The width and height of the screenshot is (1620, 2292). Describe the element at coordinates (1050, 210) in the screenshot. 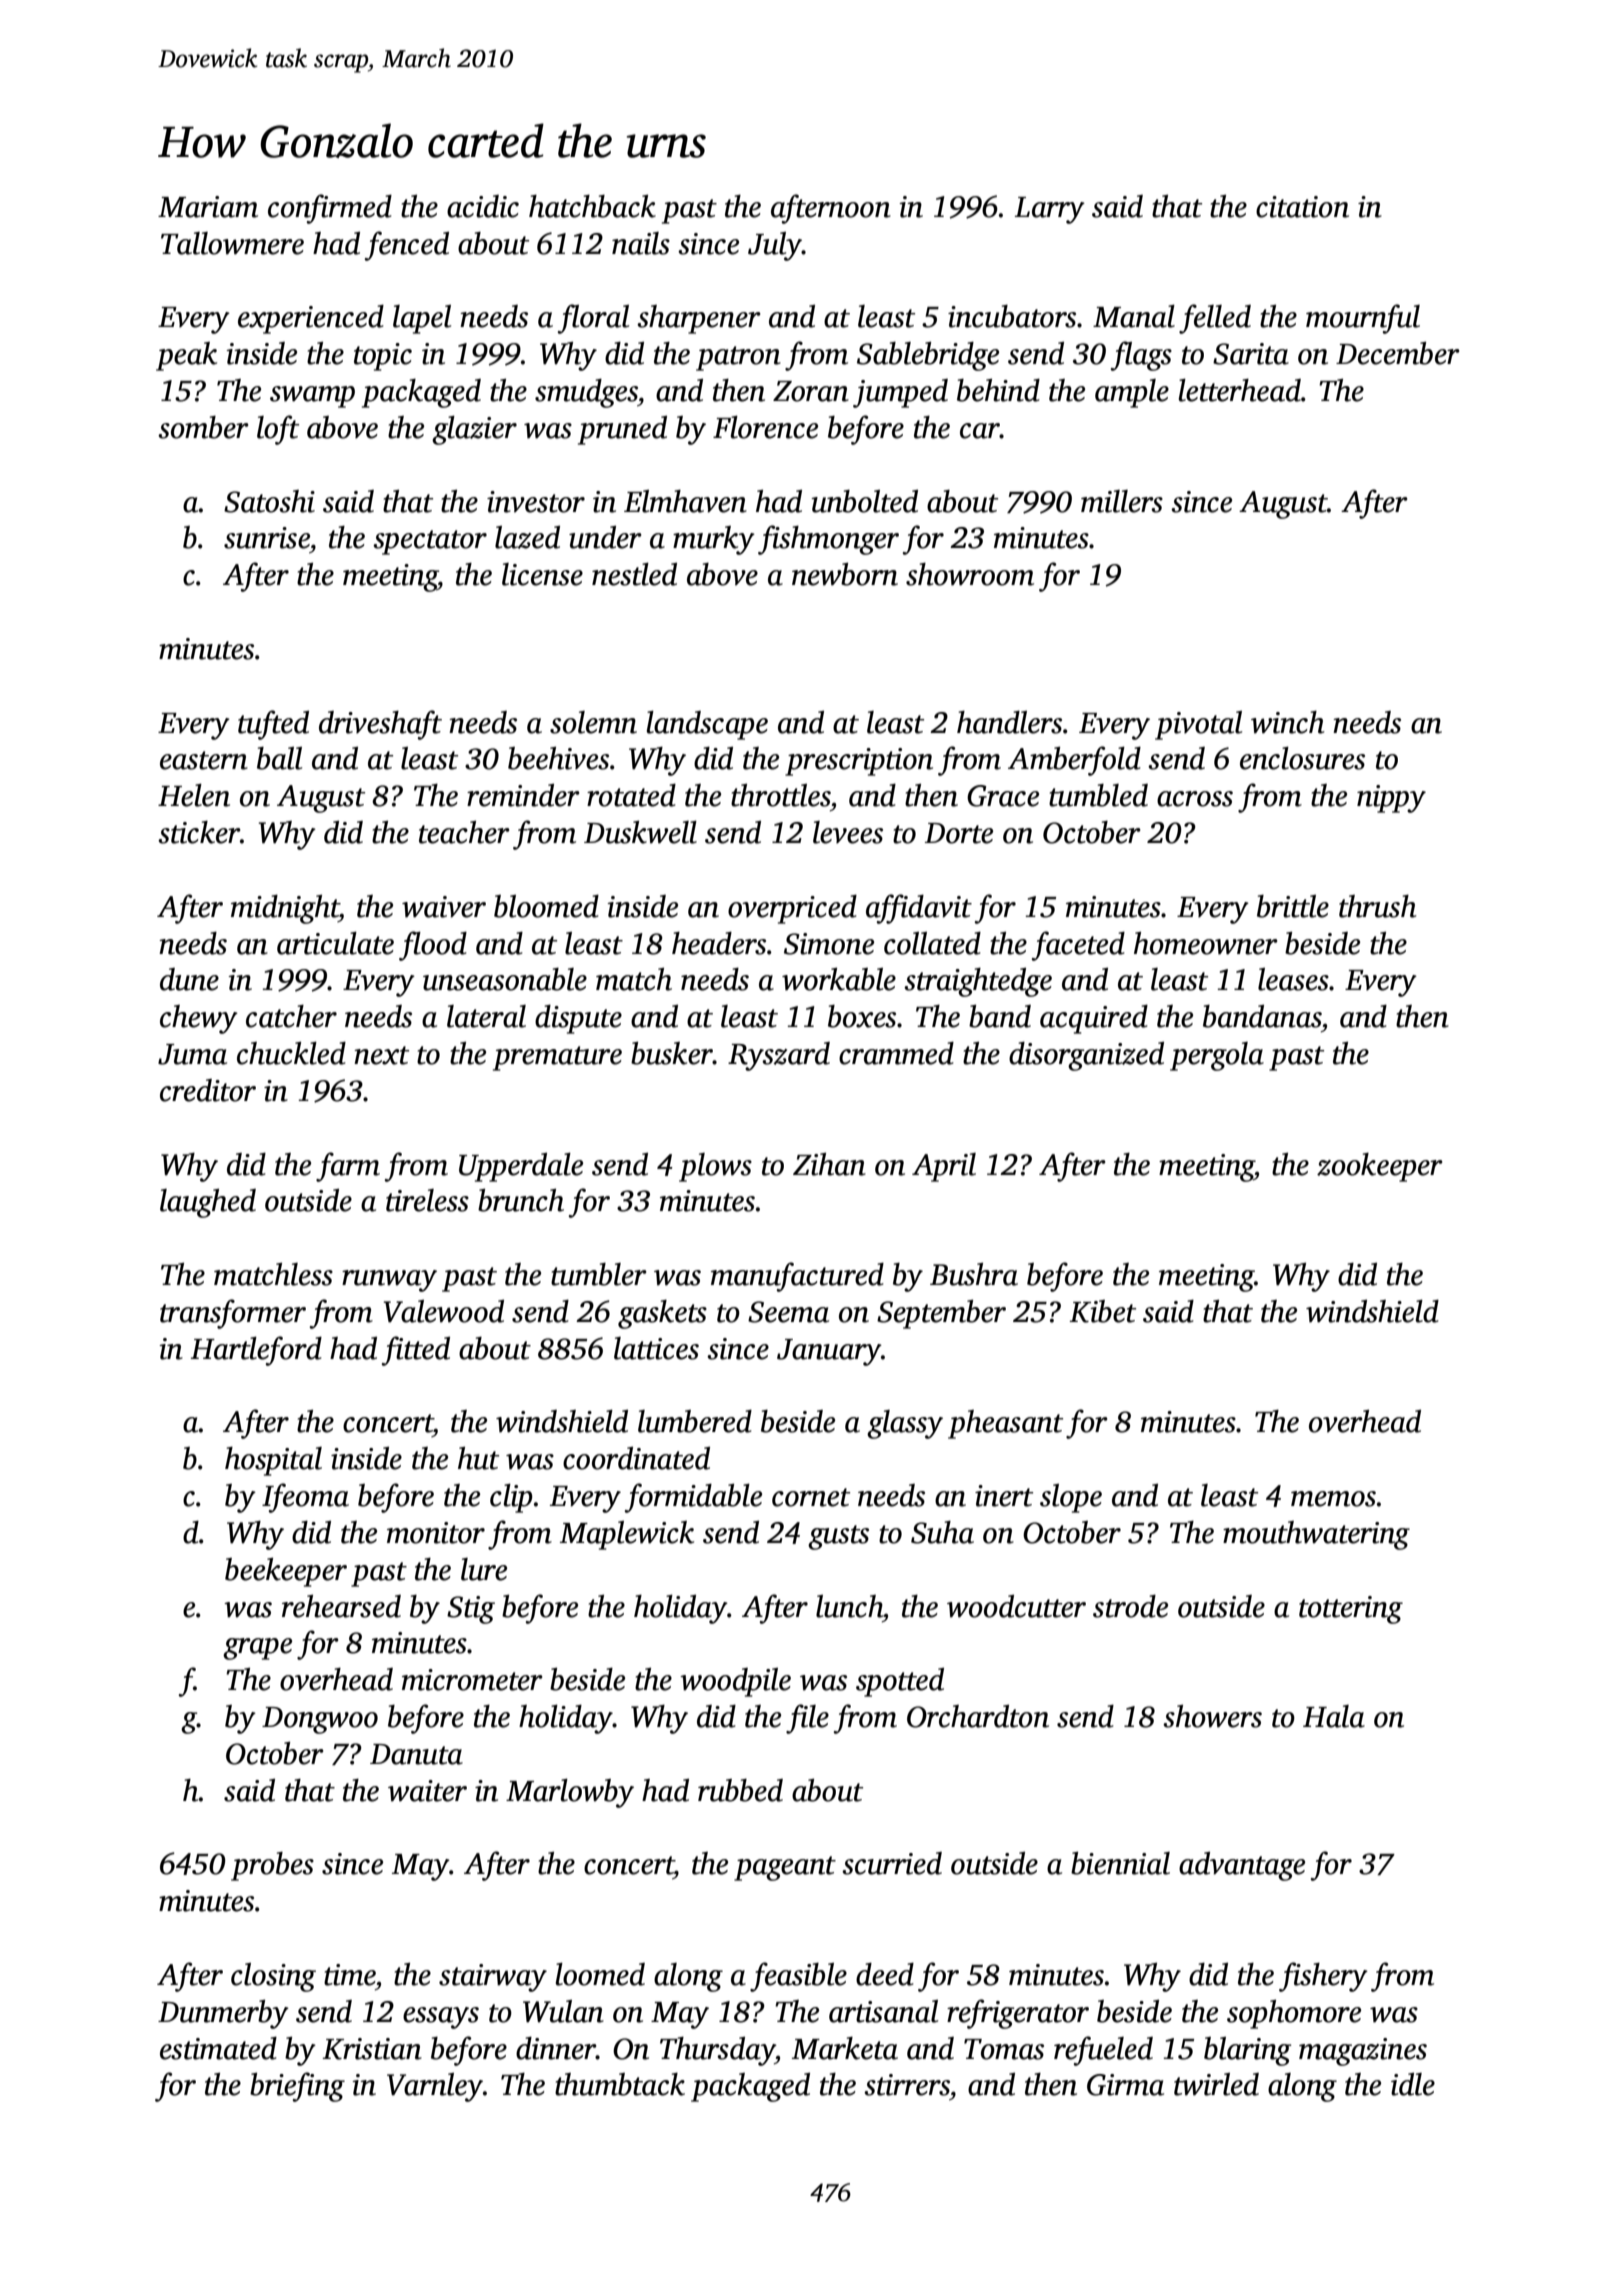

I see `Larry` at that location.
